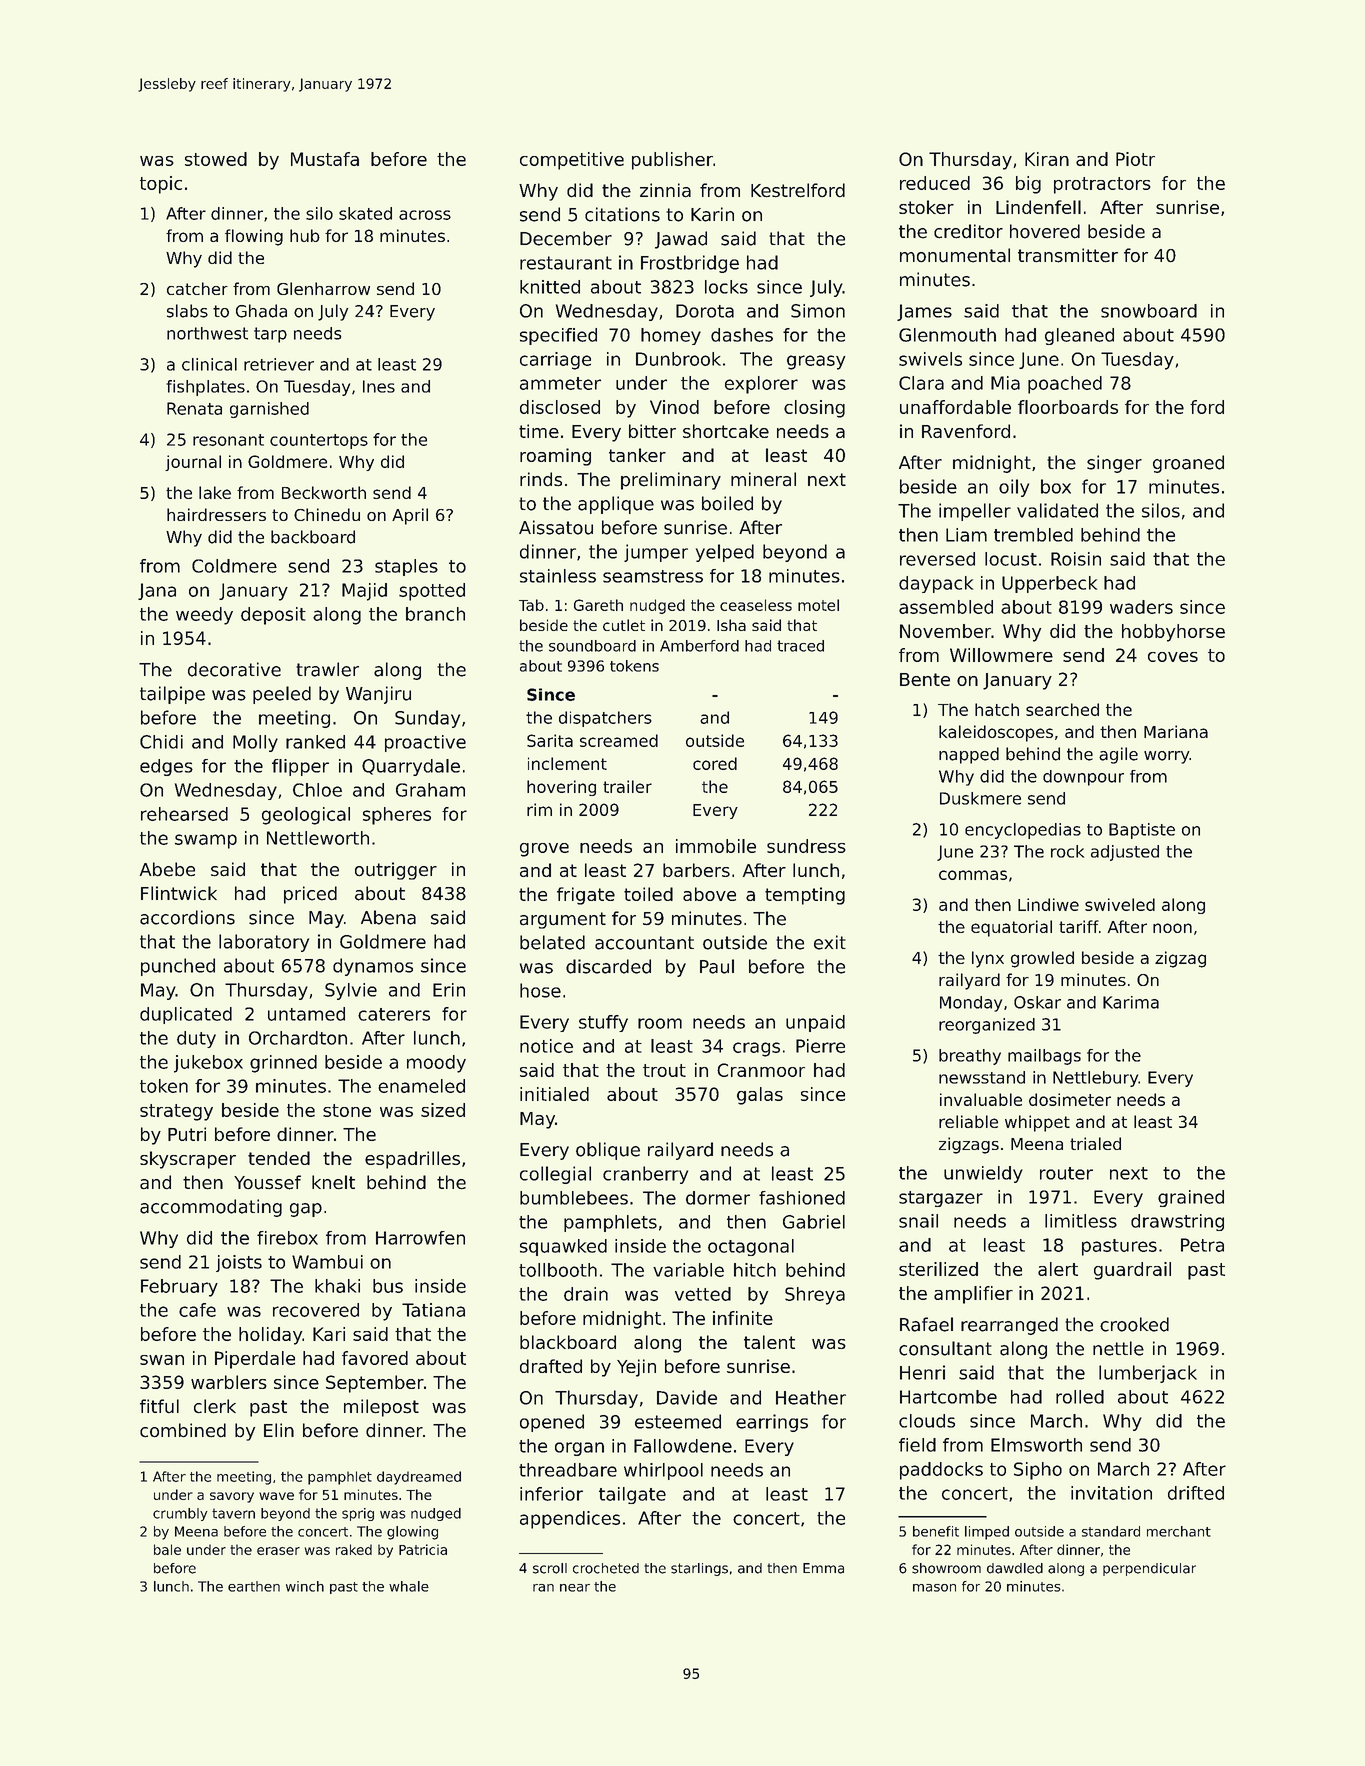  I want to click on fitful, so click(159, 1406).
